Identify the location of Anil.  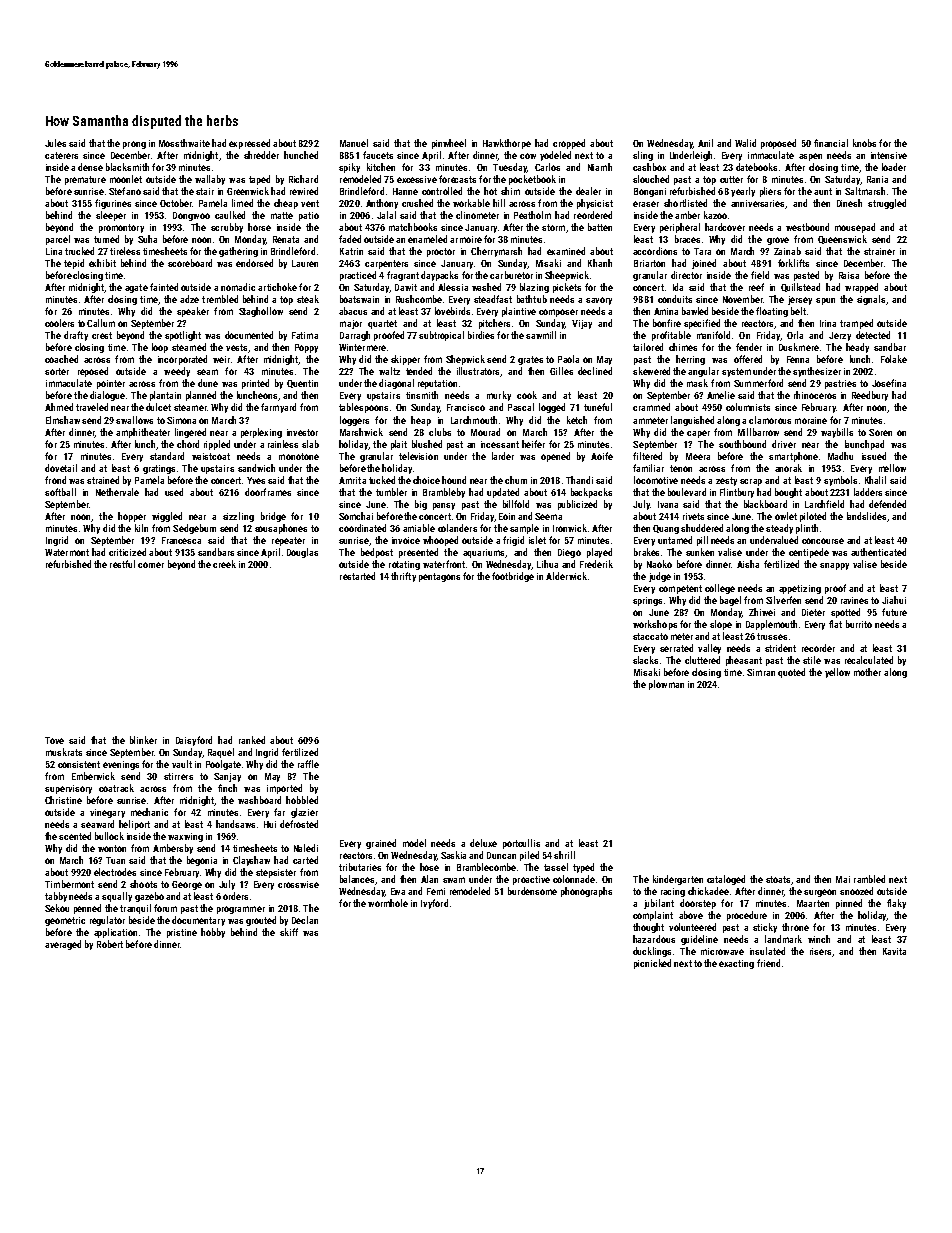
(705, 143).
